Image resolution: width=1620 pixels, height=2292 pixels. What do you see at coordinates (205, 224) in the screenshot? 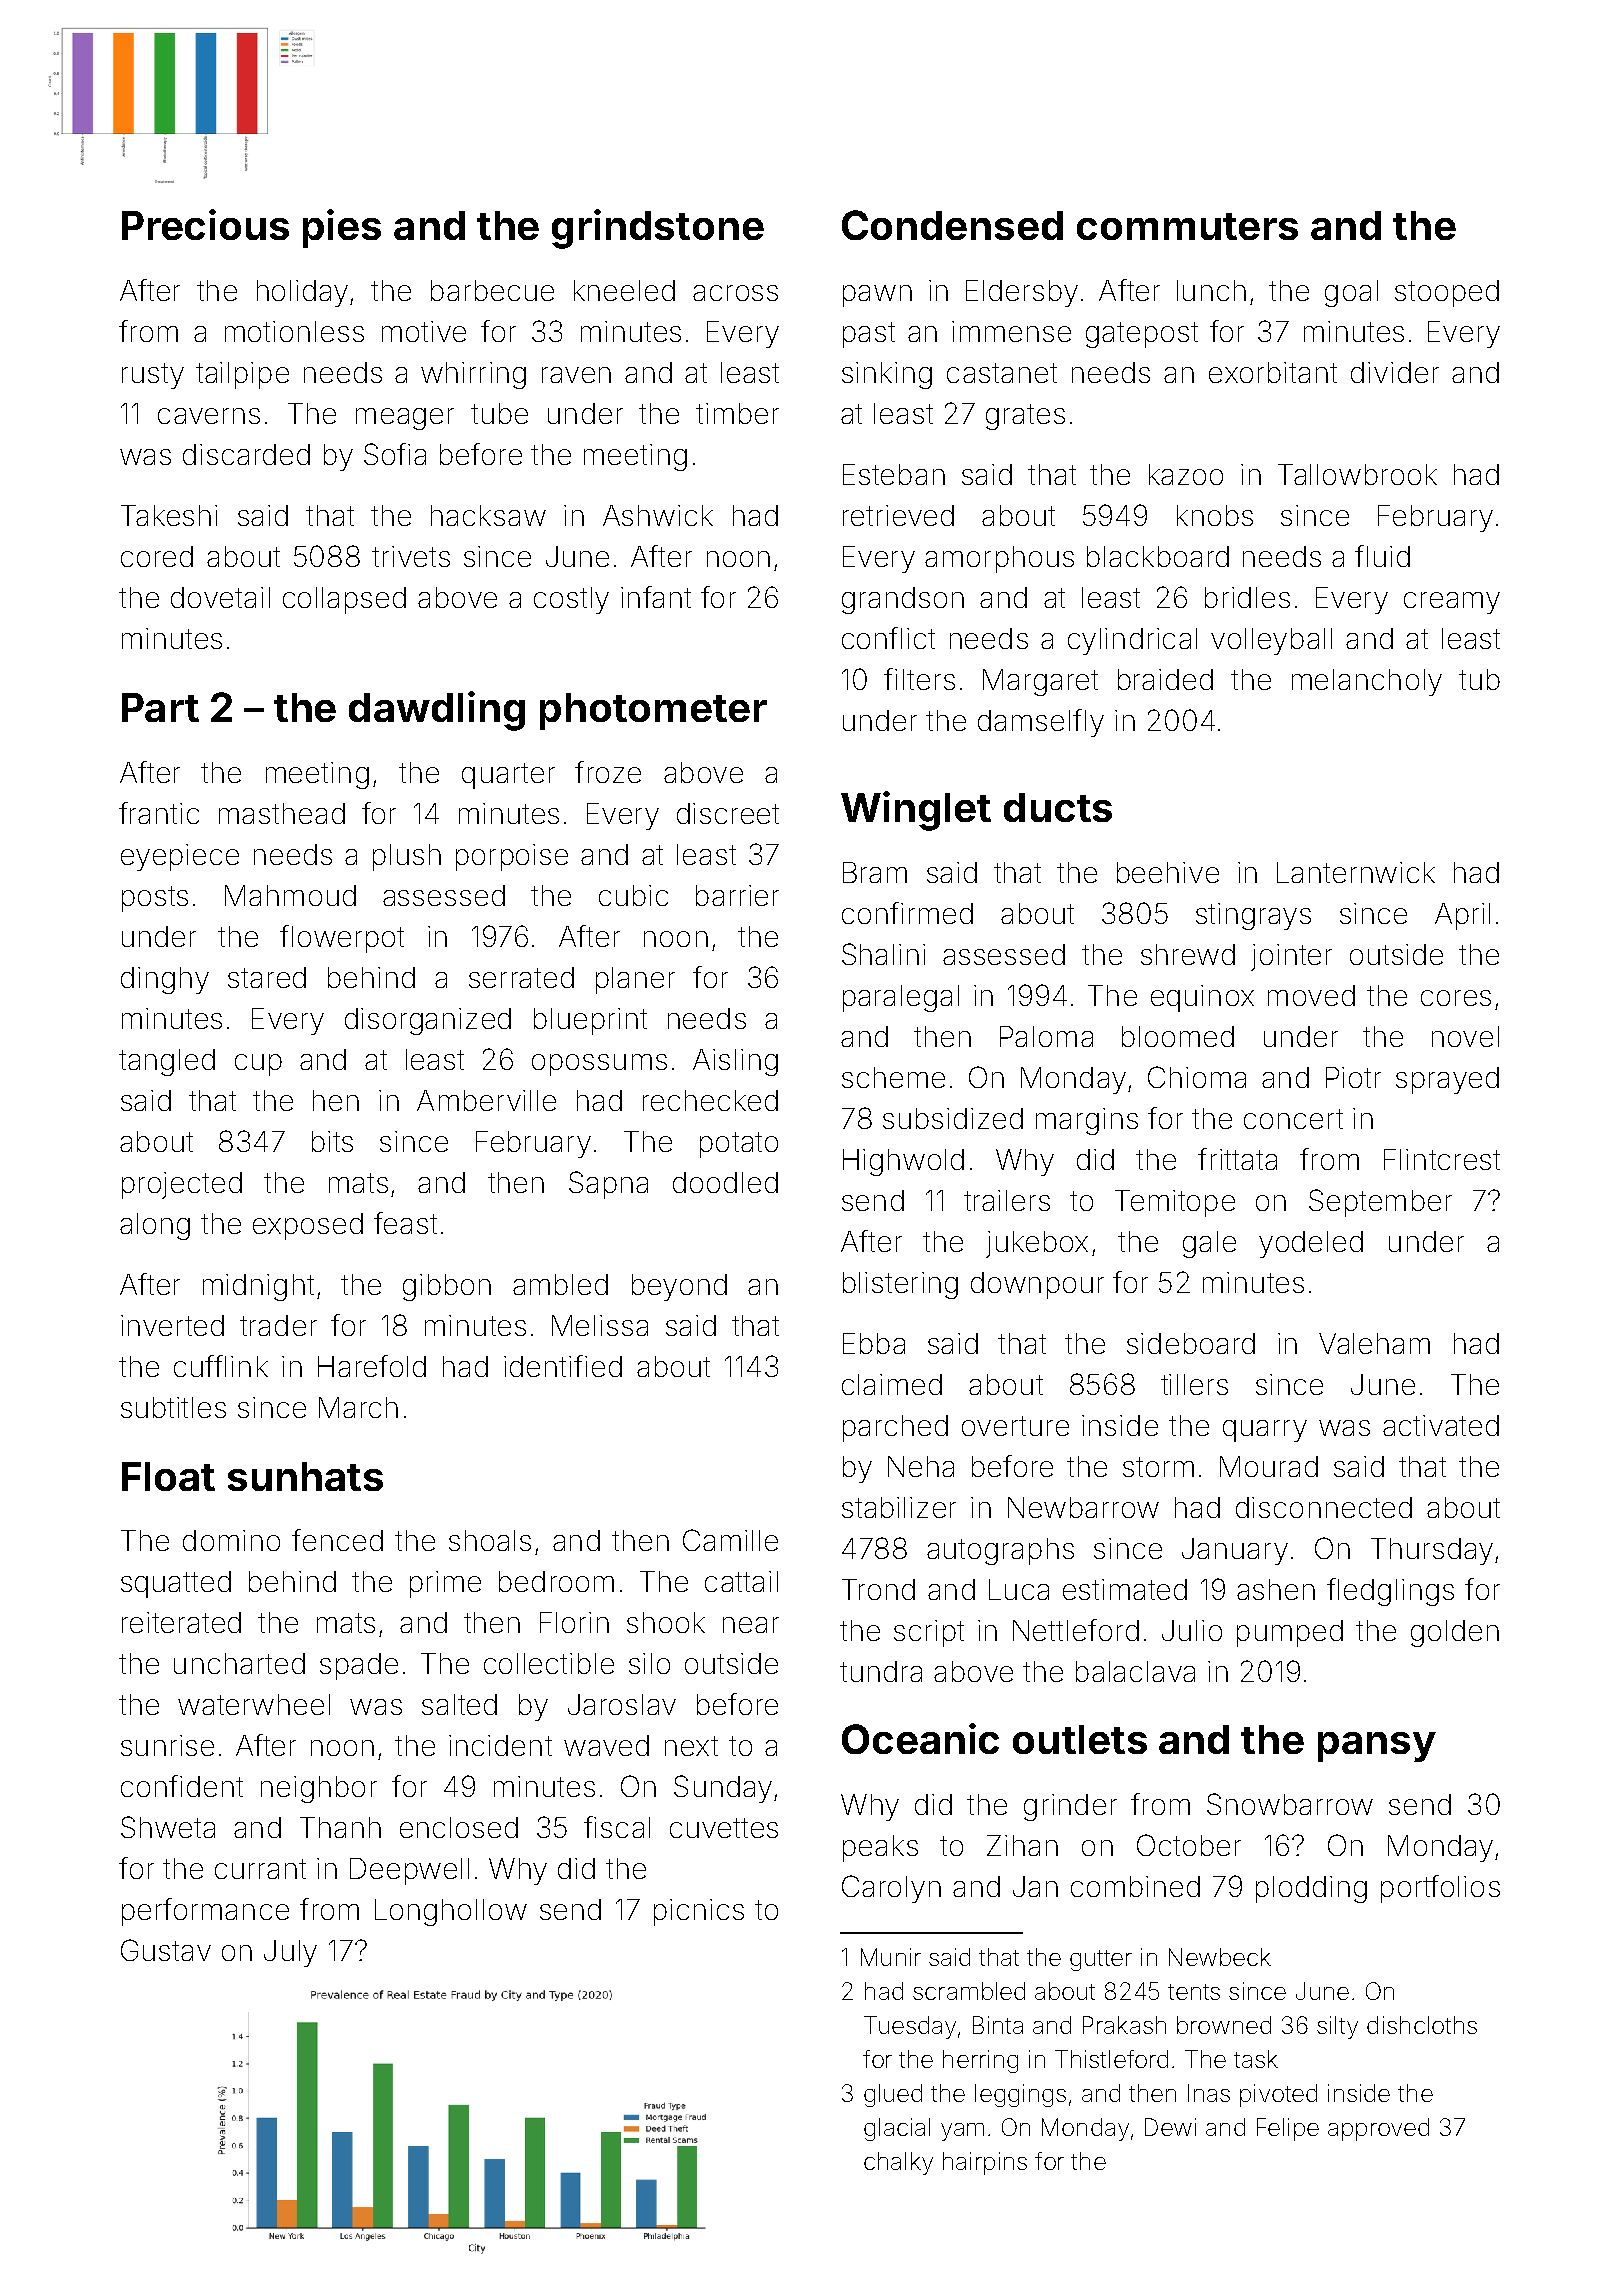
I see `Precious` at bounding box center [205, 224].
